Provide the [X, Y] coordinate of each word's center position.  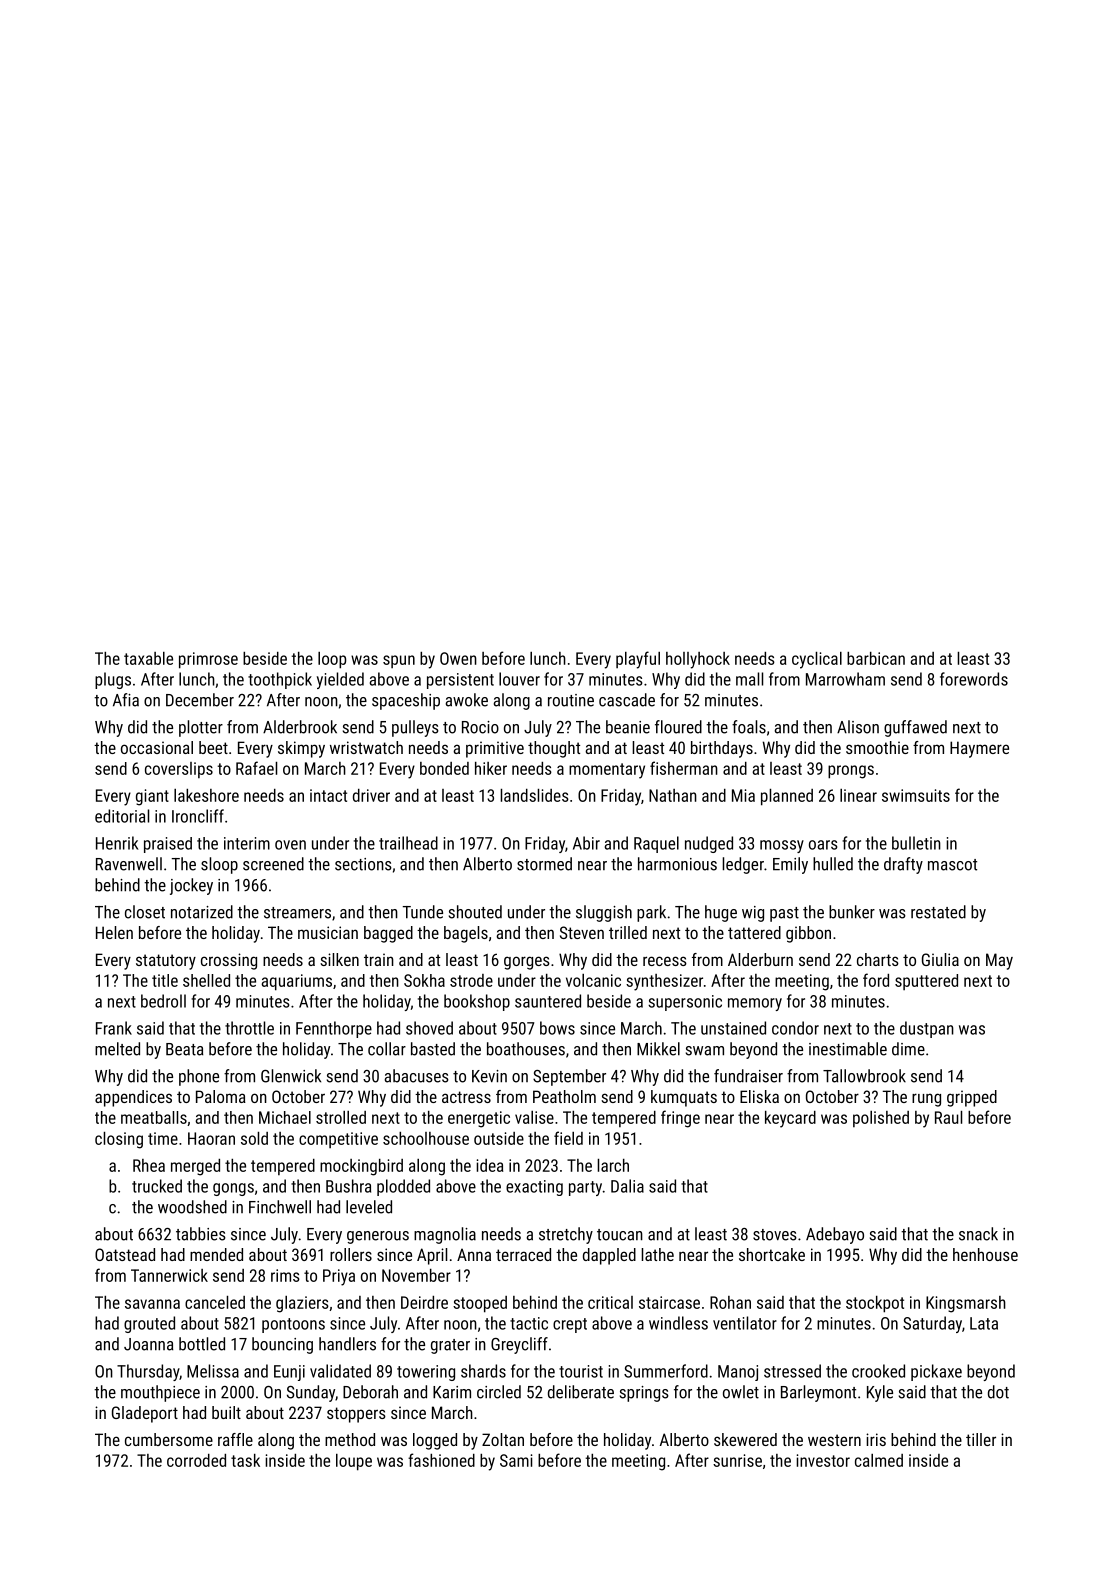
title [165, 980]
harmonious [677, 864]
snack [978, 1234]
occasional [157, 747]
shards [483, 1371]
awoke [466, 700]
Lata [984, 1323]
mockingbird [361, 1167]
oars [823, 845]
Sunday [311, 1393]
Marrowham [845, 679]
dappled [609, 1256]
